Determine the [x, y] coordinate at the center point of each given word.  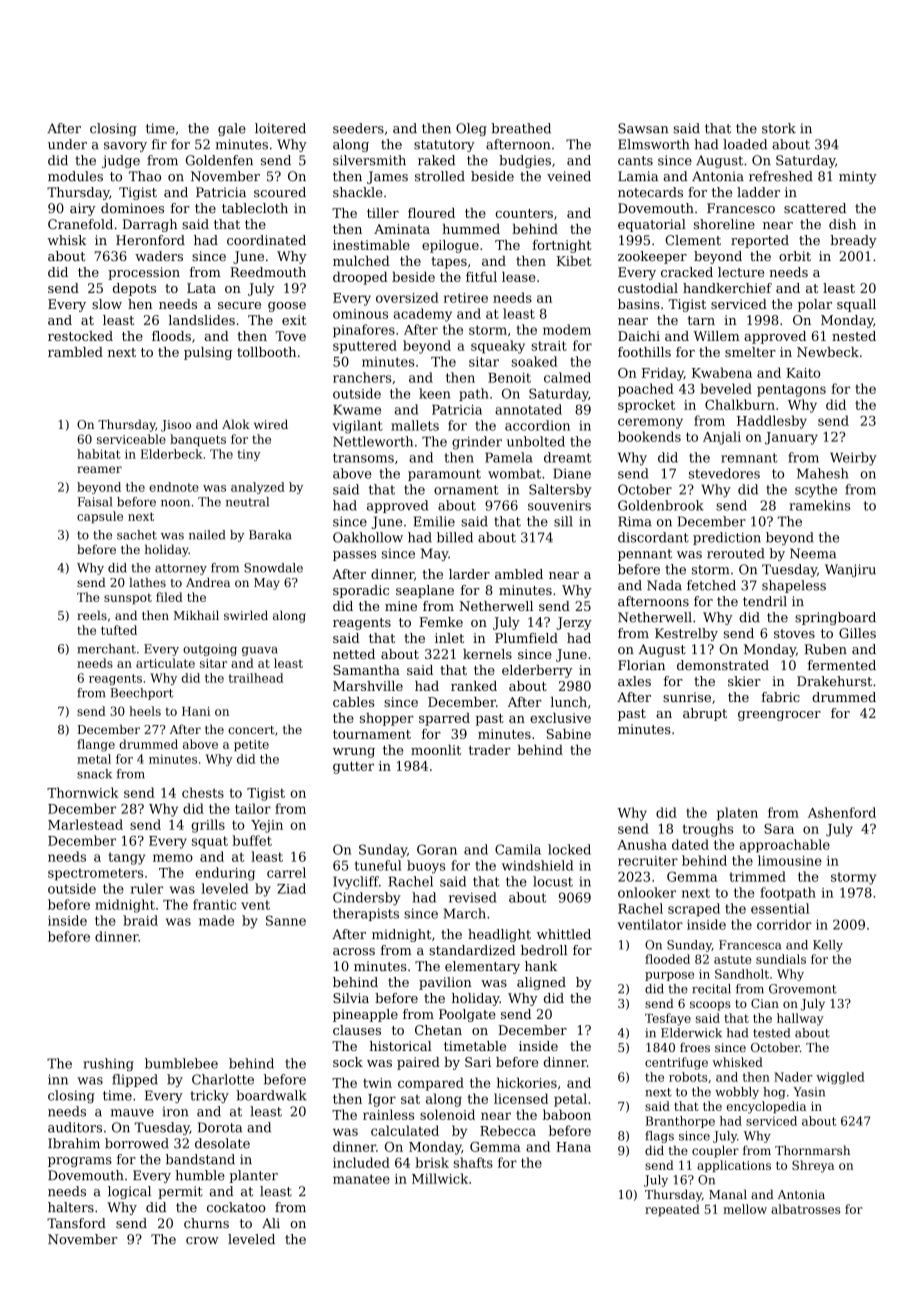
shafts [473, 1162]
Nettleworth [373, 441]
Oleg [471, 129]
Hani [196, 711]
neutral [247, 502]
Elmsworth [654, 144]
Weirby [853, 459]
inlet [449, 638]
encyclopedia [766, 1107]
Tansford [76, 1223]
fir [159, 144]
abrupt [705, 714]
